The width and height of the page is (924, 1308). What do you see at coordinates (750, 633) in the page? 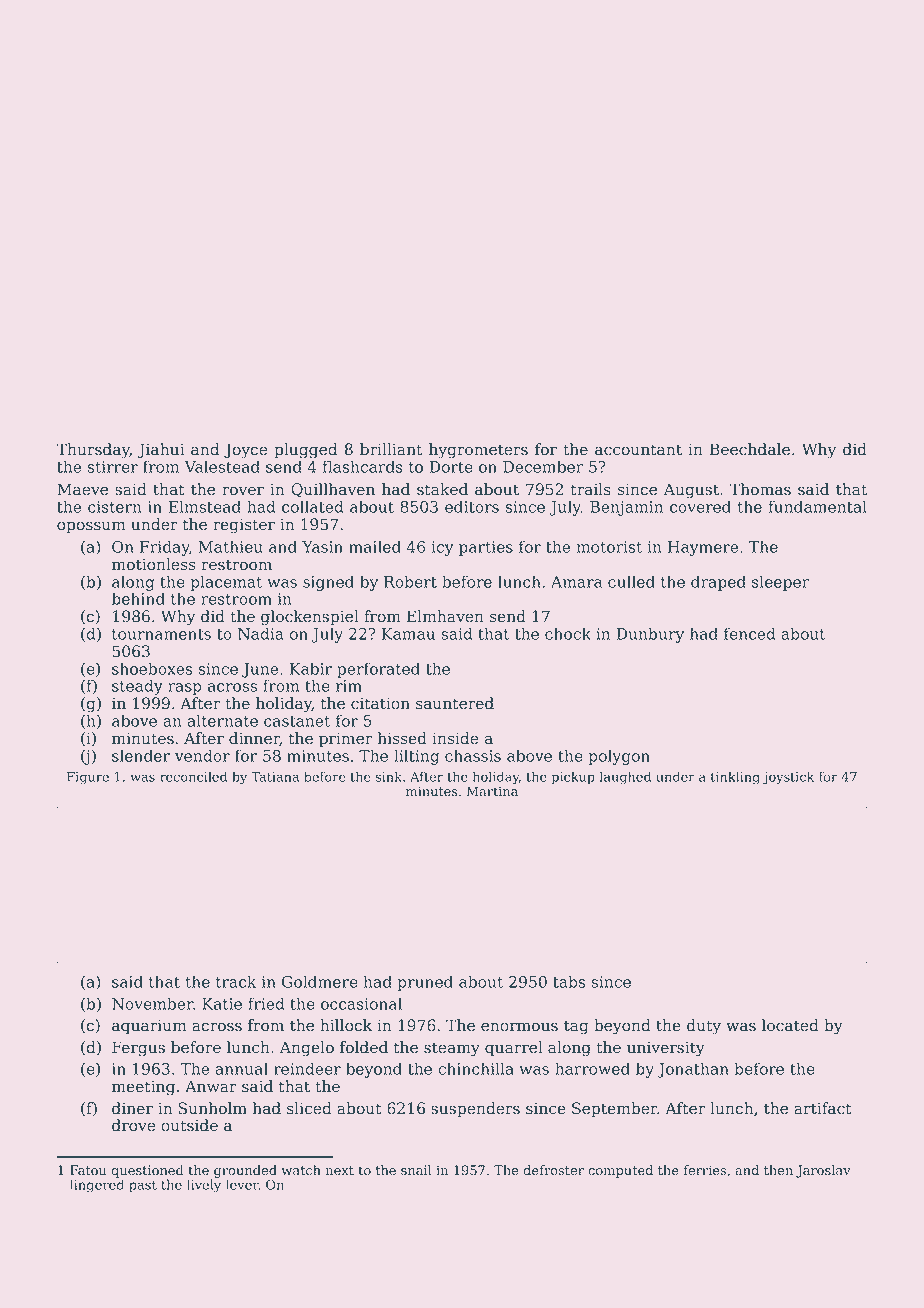
I see `fenced` at bounding box center [750, 633].
